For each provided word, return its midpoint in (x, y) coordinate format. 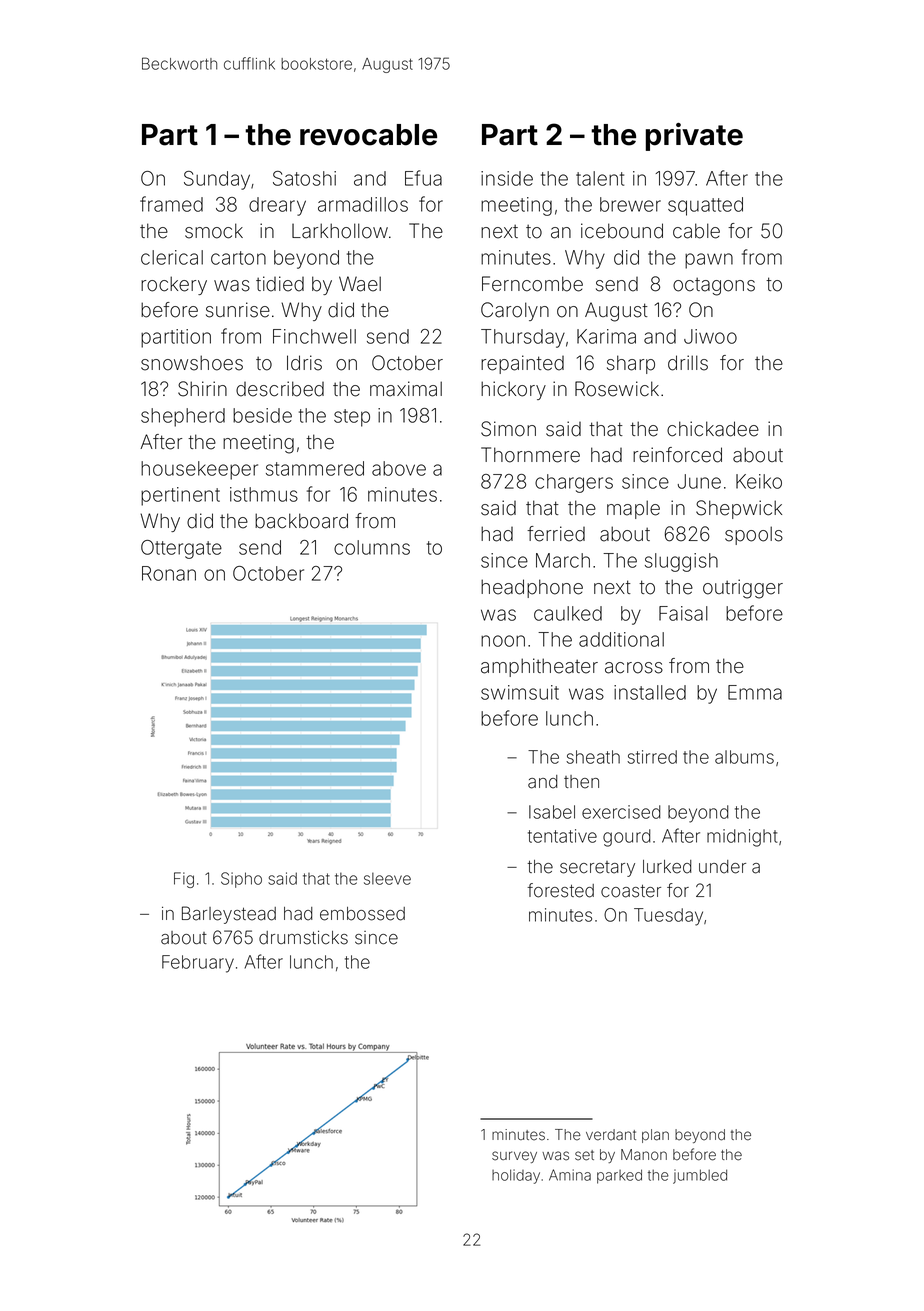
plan (655, 1136)
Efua (423, 178)
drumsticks (303, 938)
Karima (606, 336)
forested (560, 890)
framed (171, 204)
